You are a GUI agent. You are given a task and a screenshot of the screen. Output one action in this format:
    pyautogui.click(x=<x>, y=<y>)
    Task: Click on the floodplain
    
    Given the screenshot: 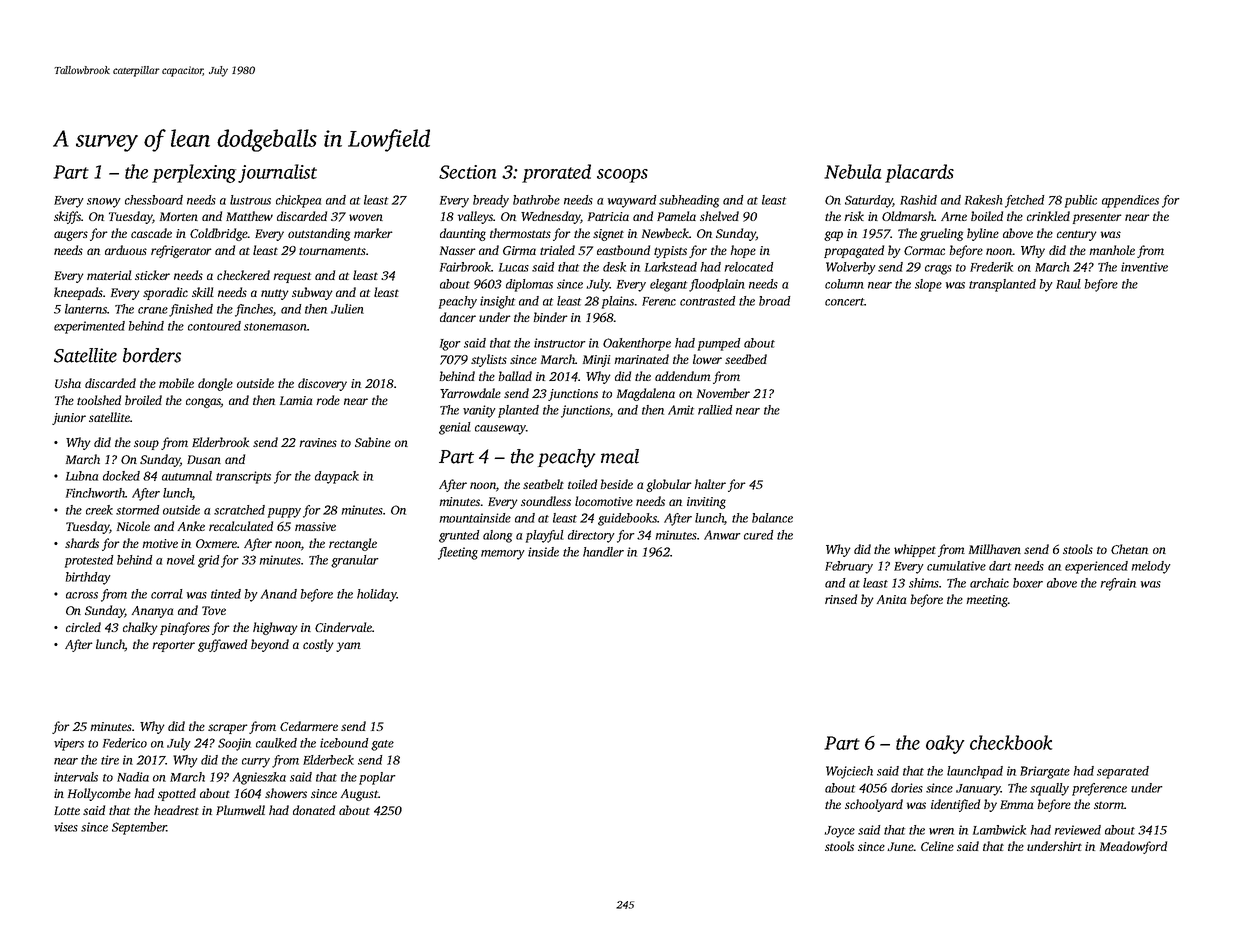 What is the action you would take?
    pyautogui.click(x=717, y=285)
